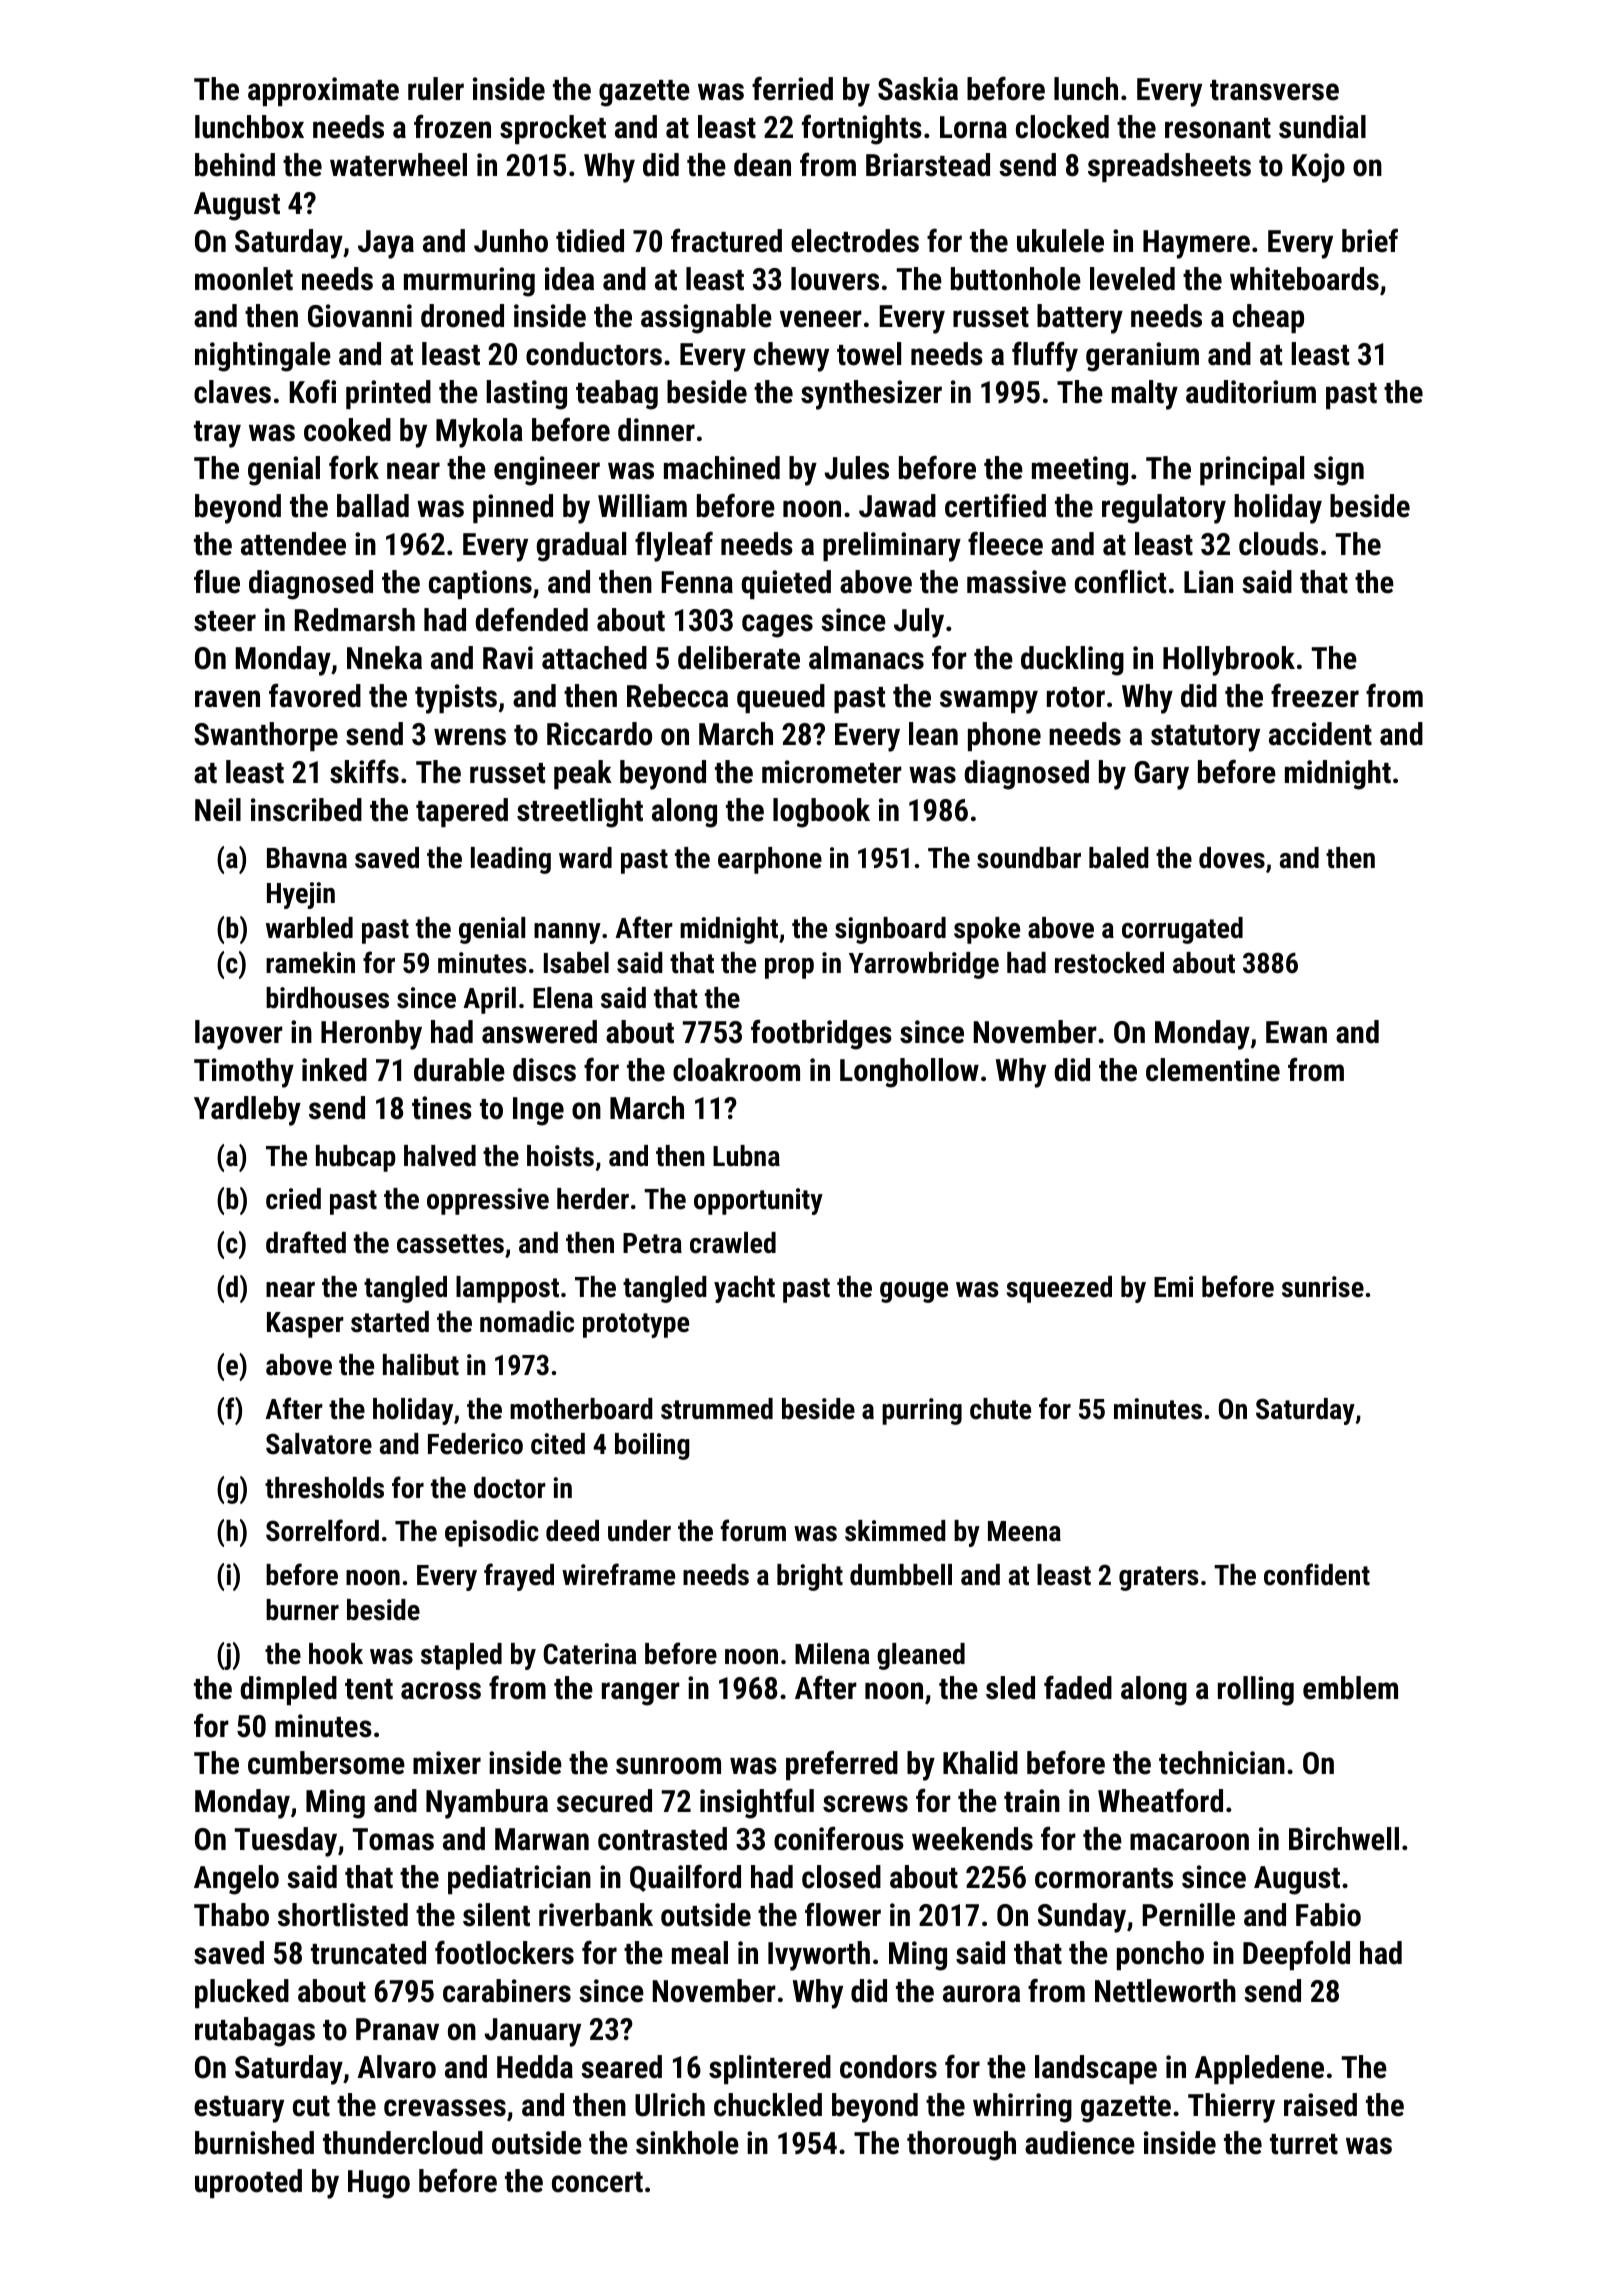 The image size is (1620, 2292). Describe the element at coordinates (248, 2183) in the screenshot. I see `uprooted` at that location.
